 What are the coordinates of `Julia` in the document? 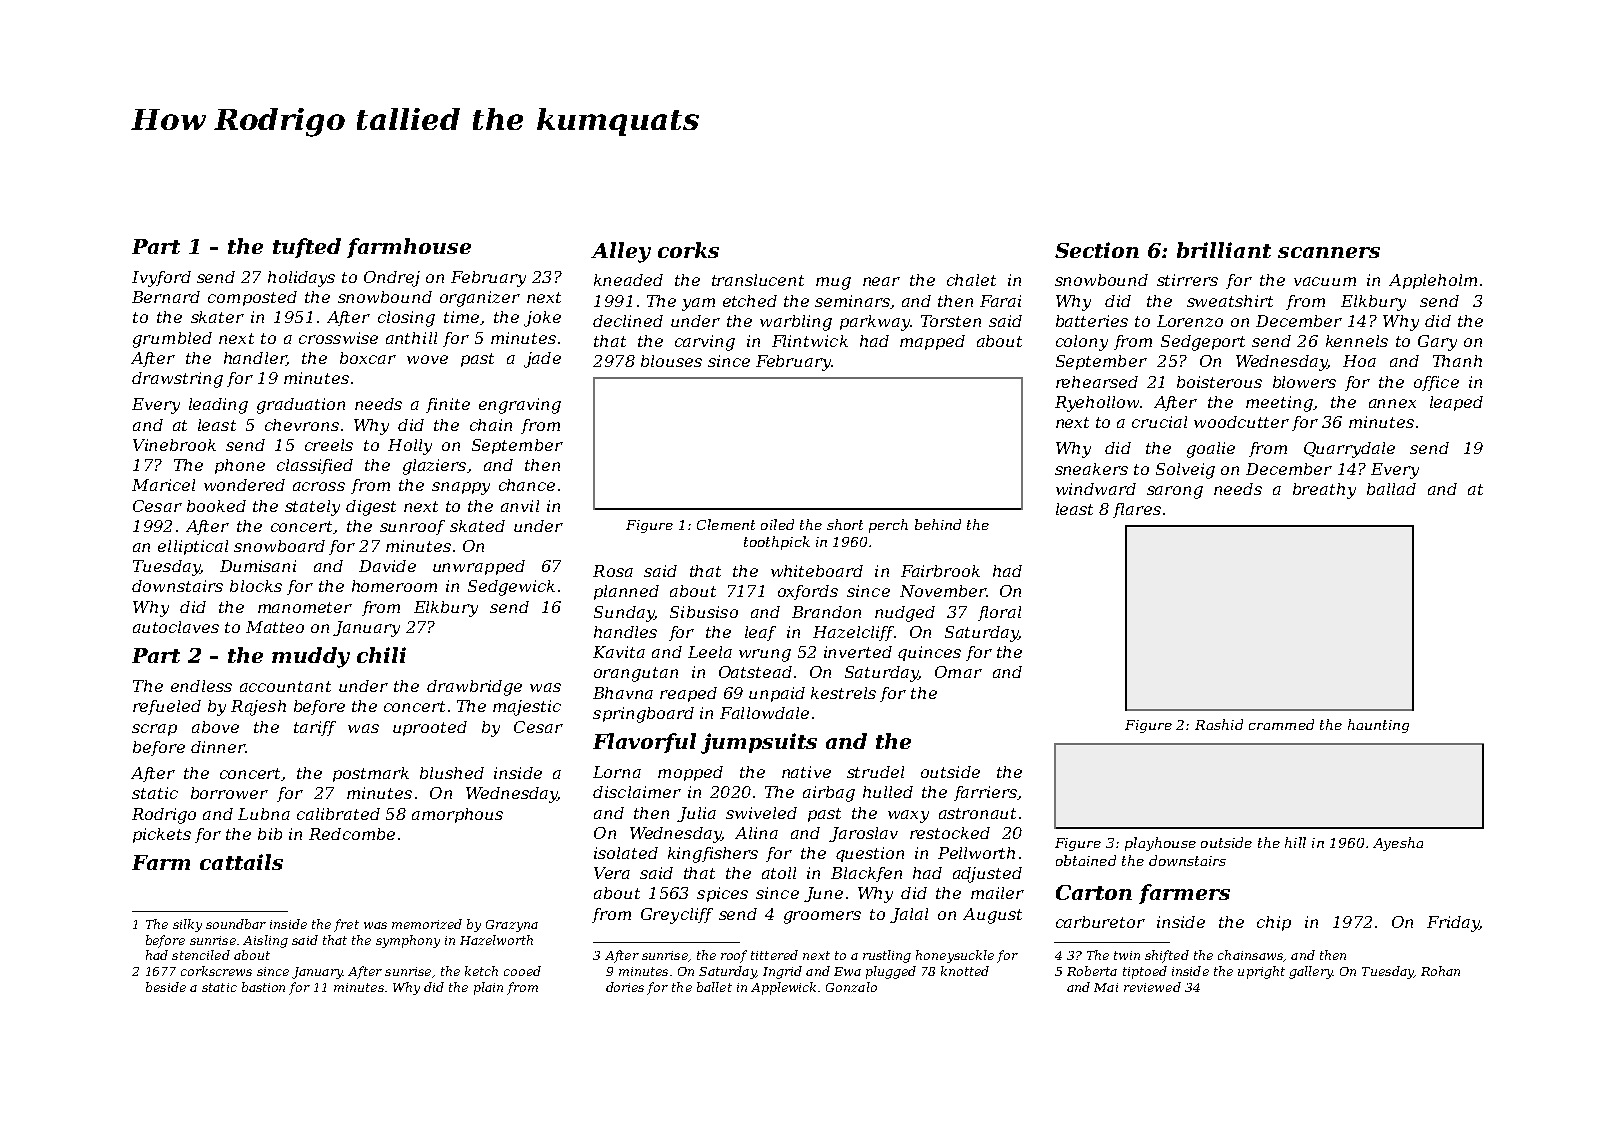 It's located at (696, 814).
